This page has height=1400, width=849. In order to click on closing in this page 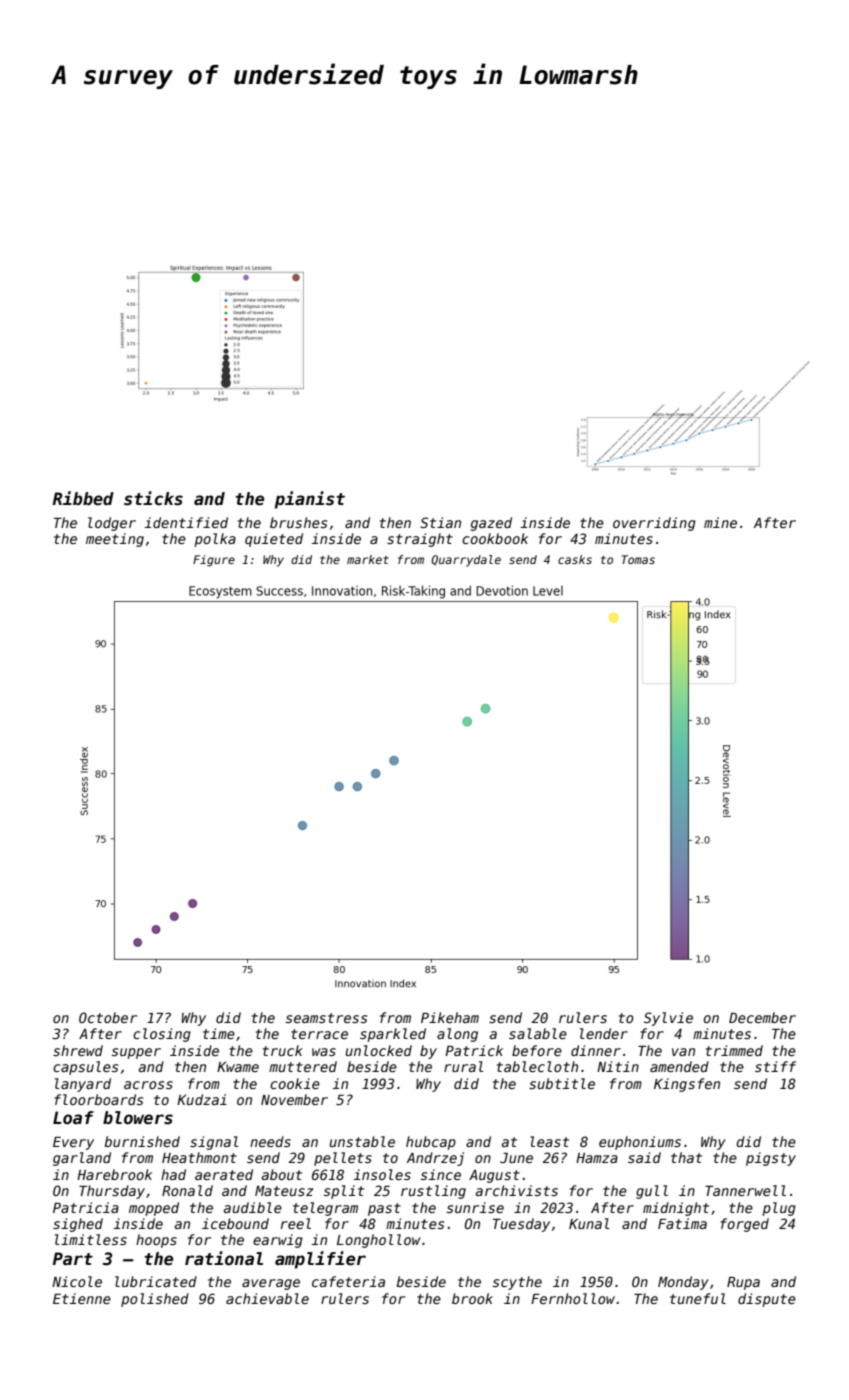, I will do `click(162, 1035)`.
